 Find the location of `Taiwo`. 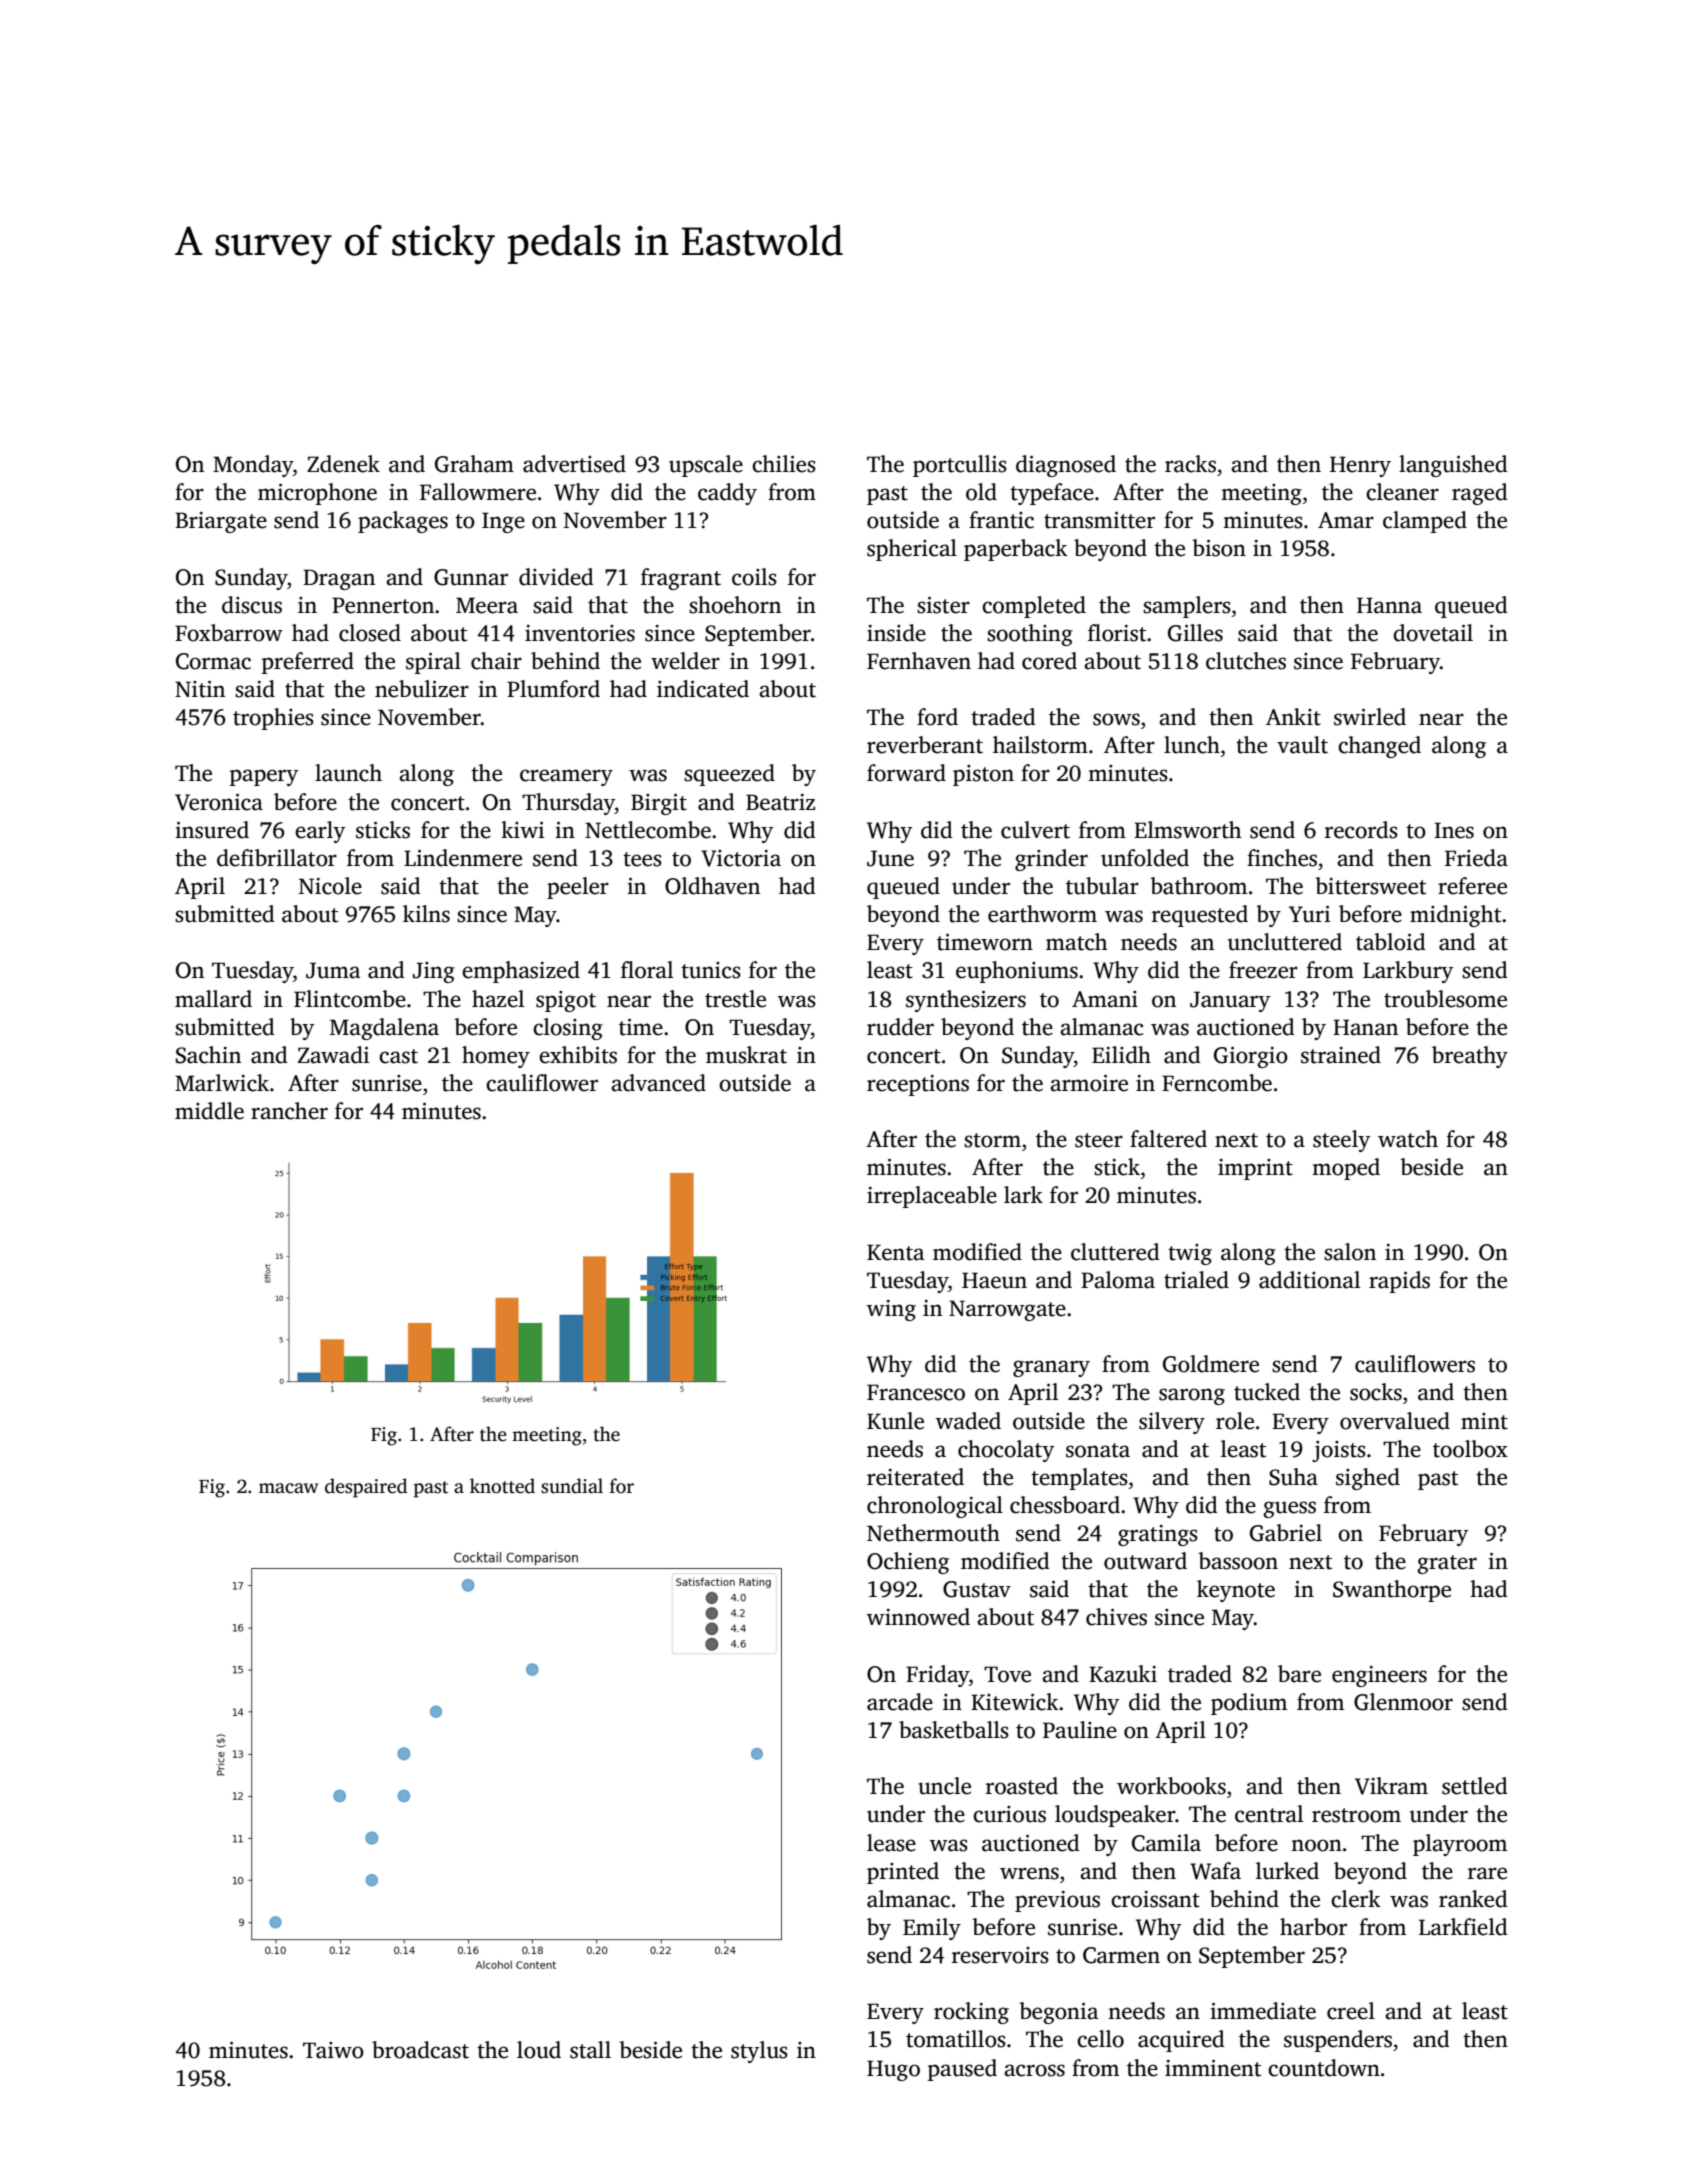

Taiwo is located at coordinates (333, 2050).
